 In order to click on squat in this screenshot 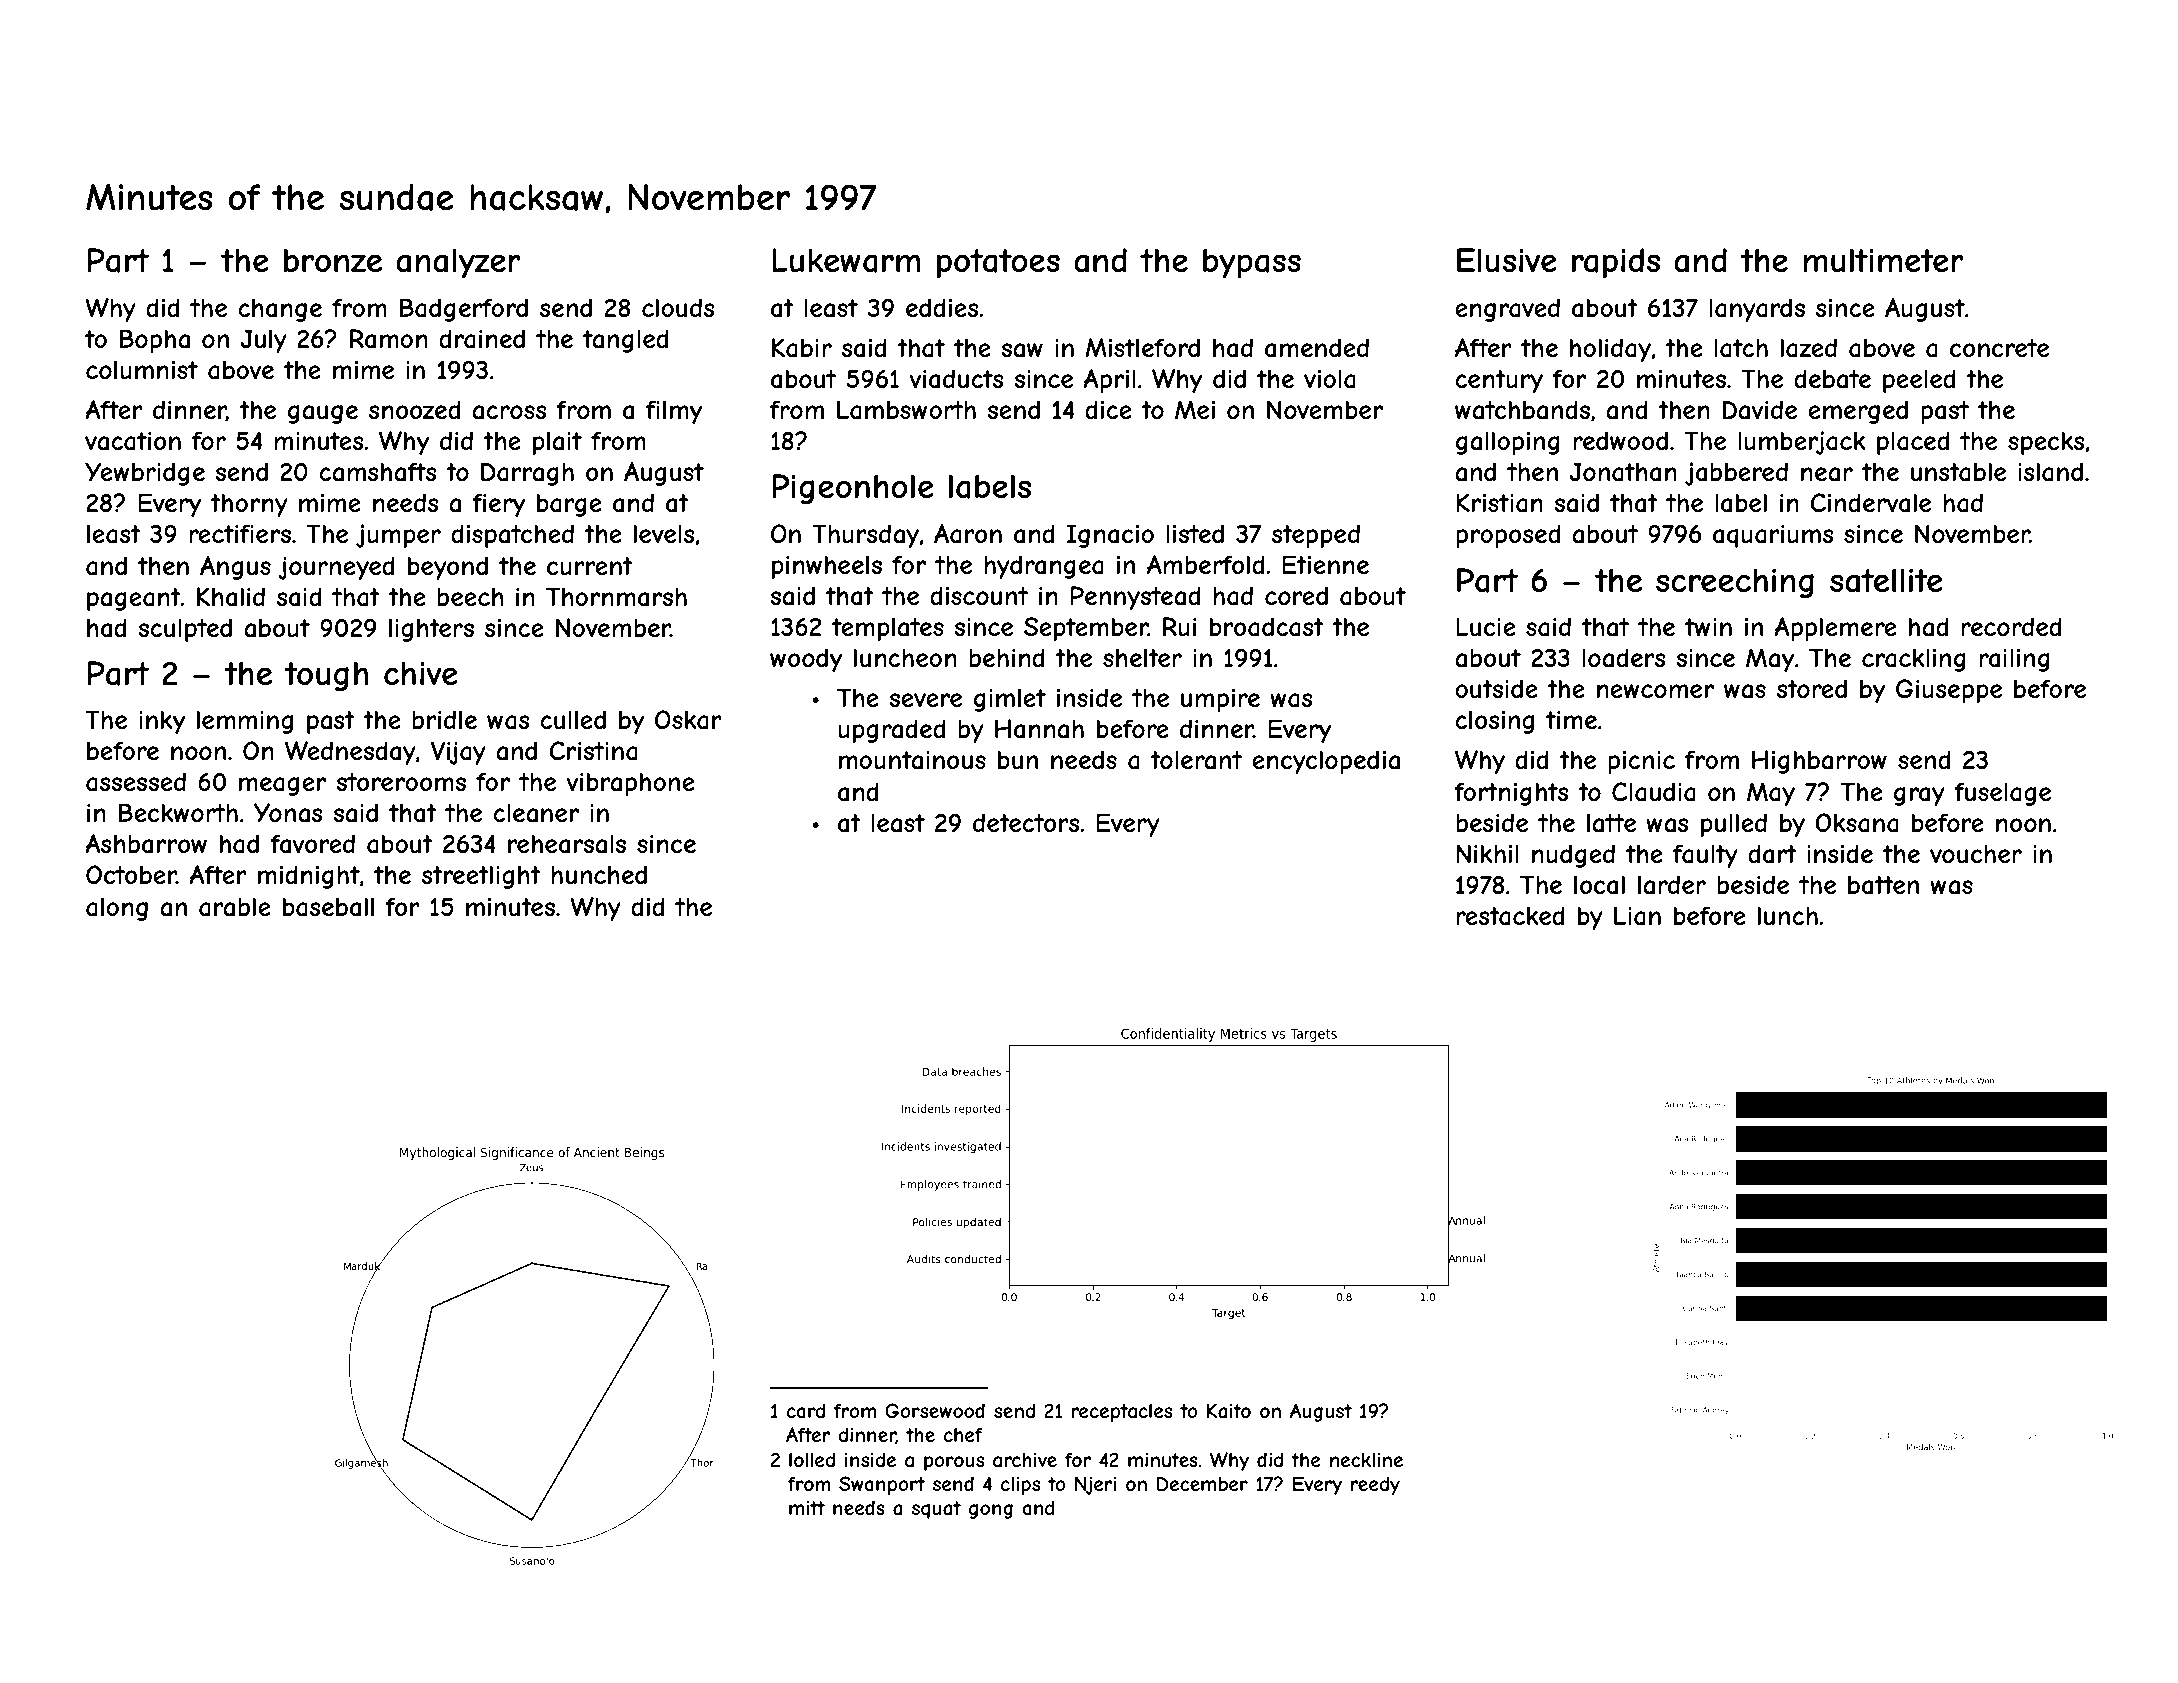, I will do `click(936, 1510)`.
